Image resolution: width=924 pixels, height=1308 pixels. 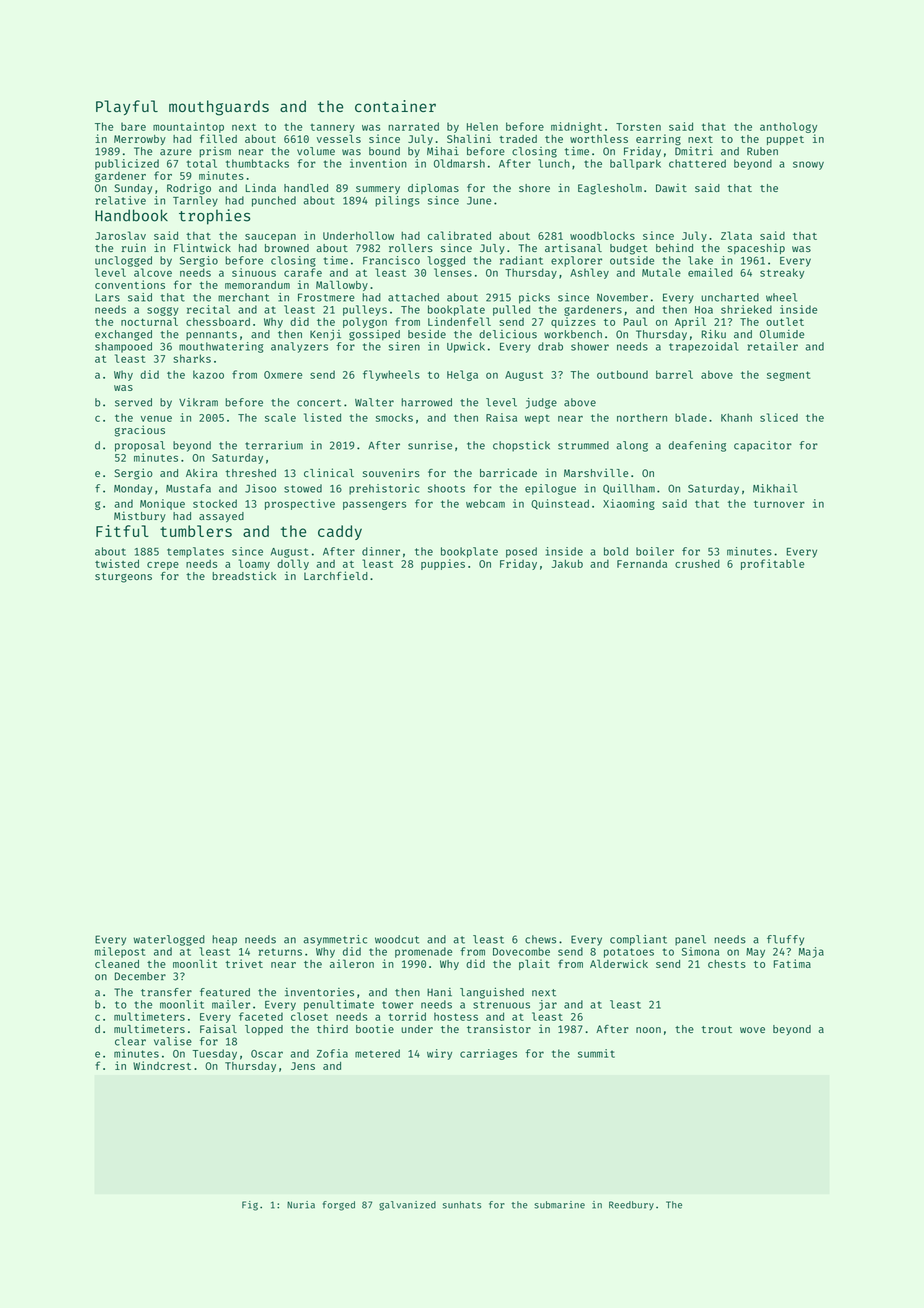 I want to click on mouthguards, so click(x=219, y=108).
